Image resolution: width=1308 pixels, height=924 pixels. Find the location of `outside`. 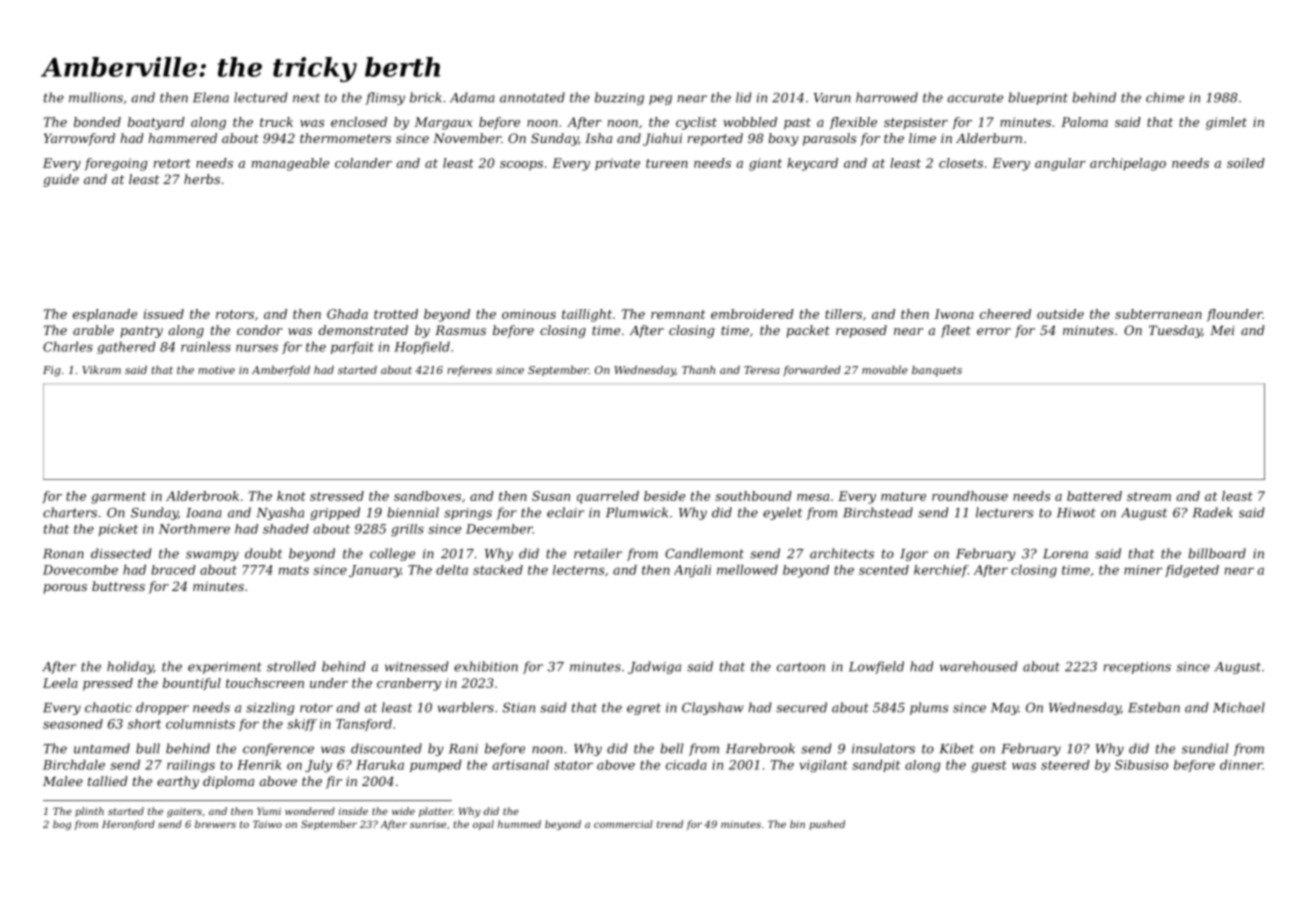

outside is located at coordinates (1060, 314).
